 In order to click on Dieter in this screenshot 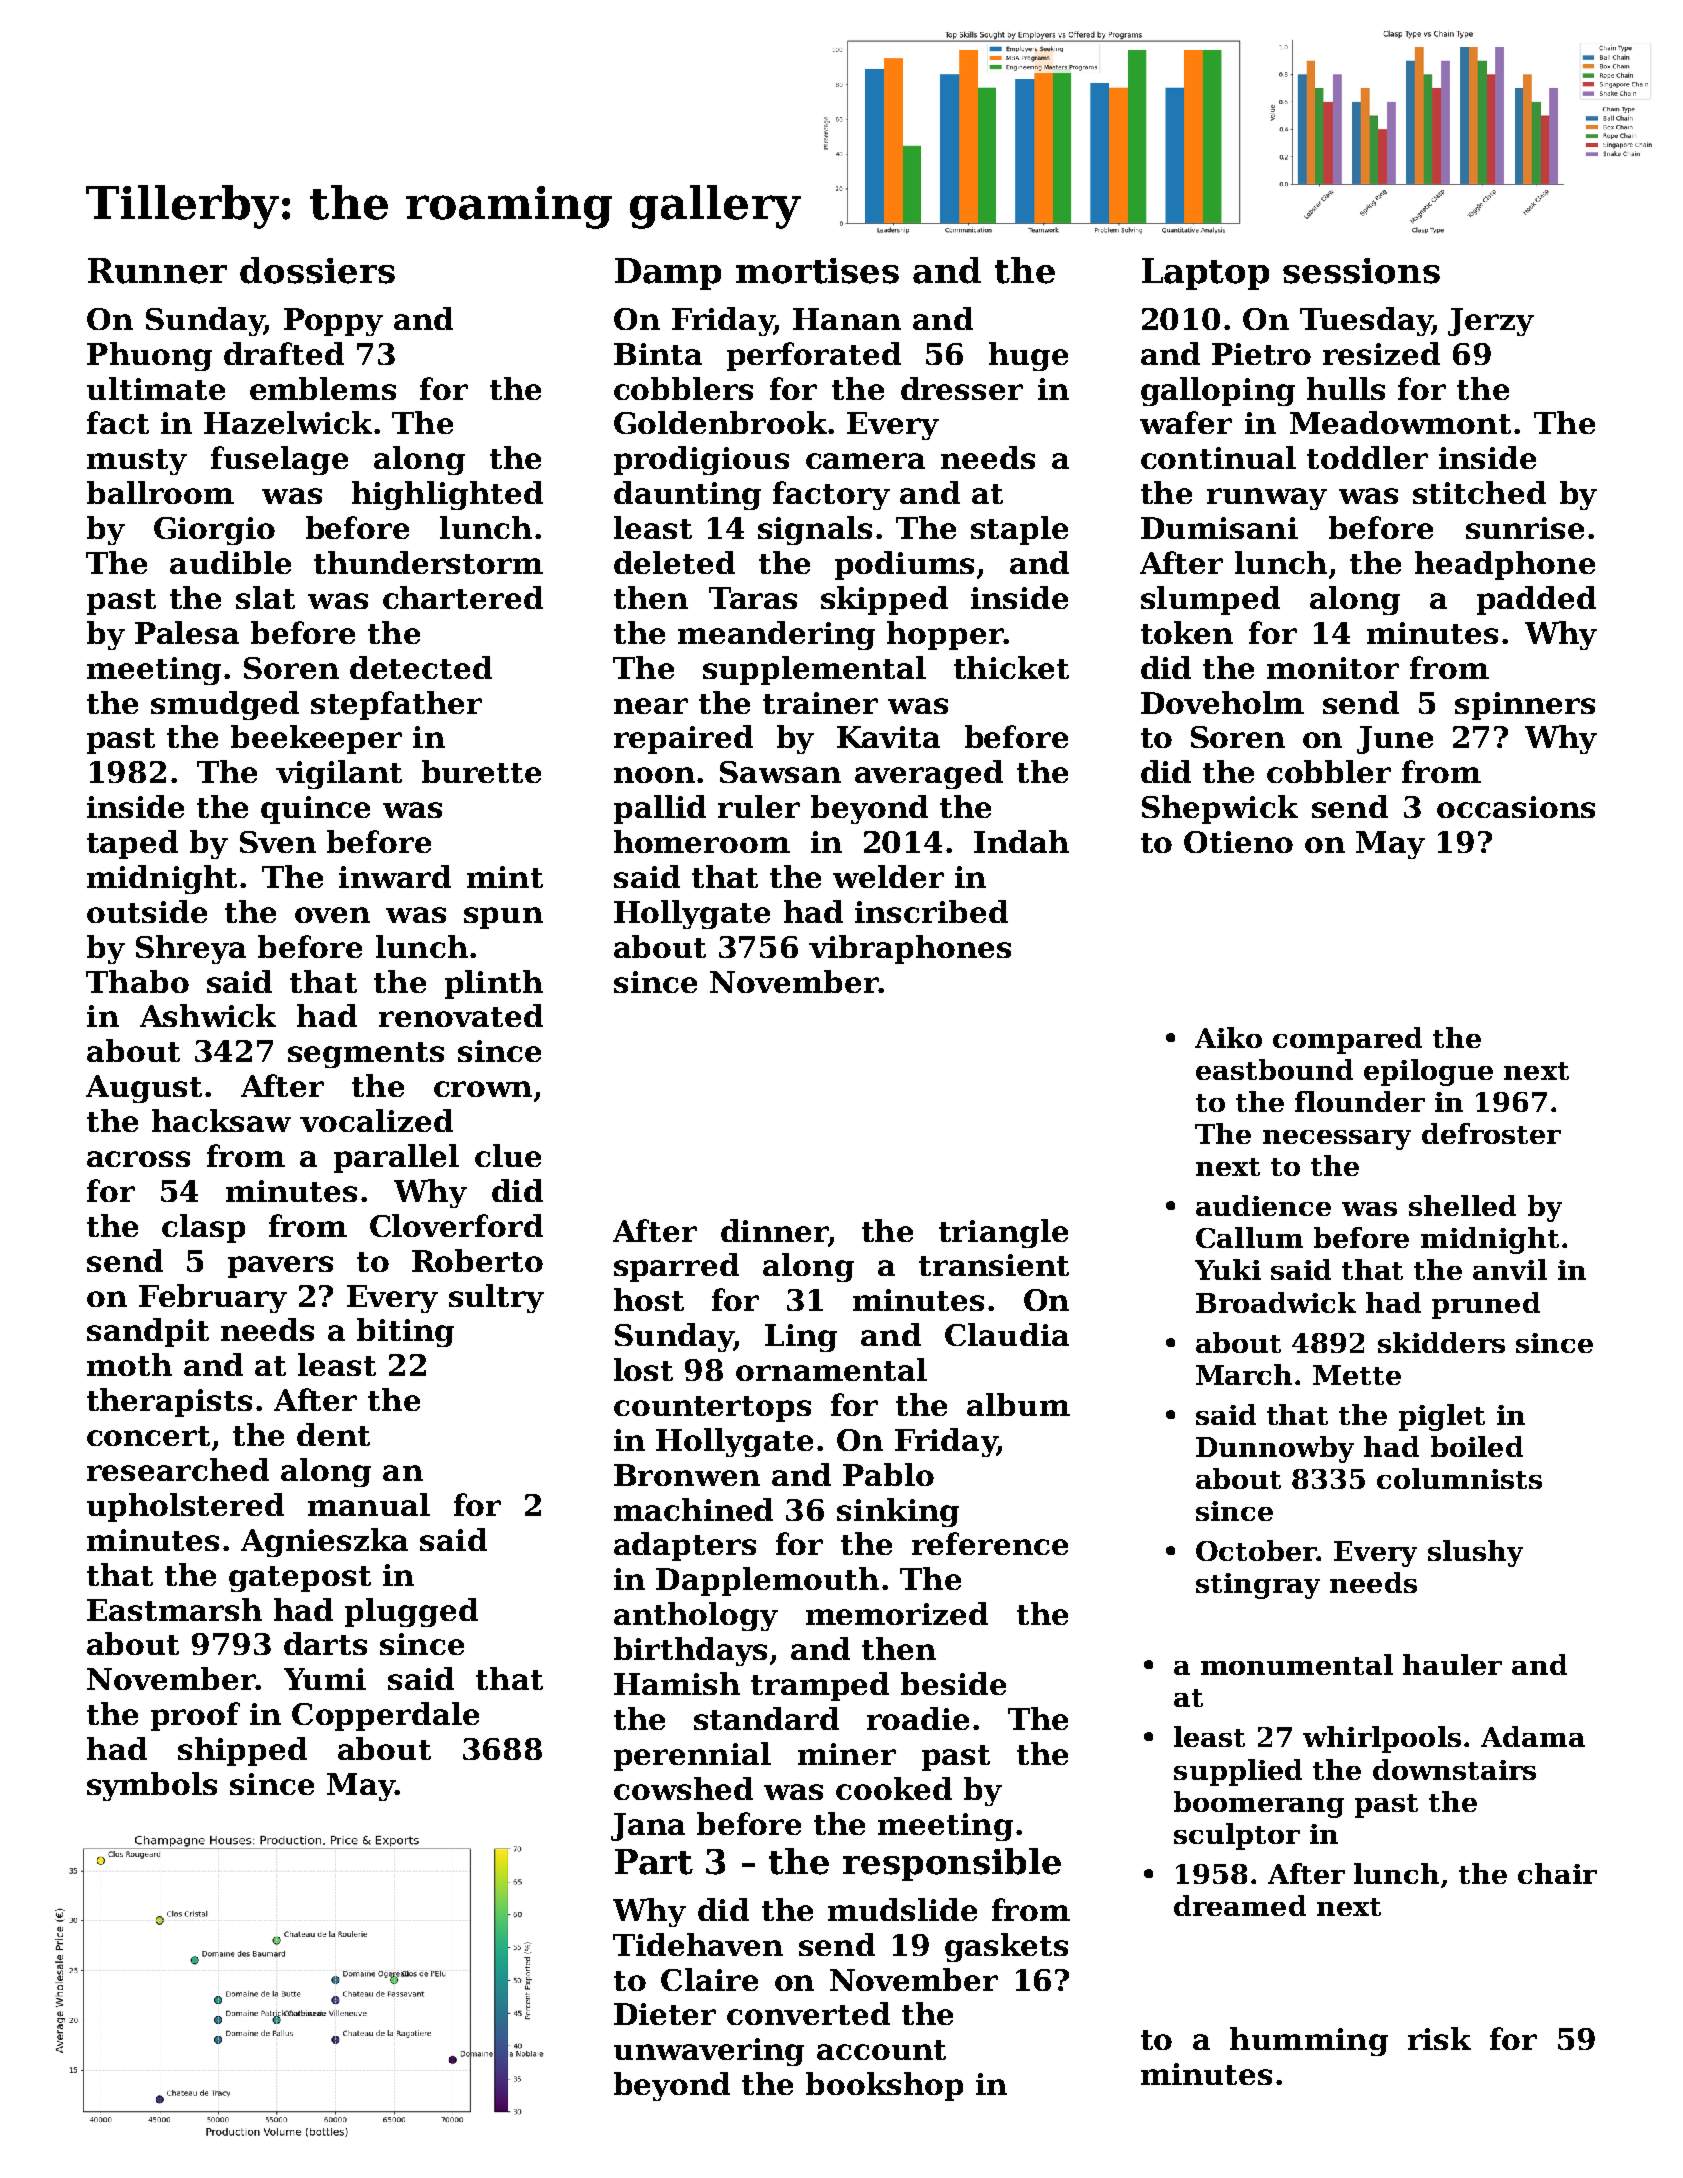, I will do `click(665, 2014)`.
